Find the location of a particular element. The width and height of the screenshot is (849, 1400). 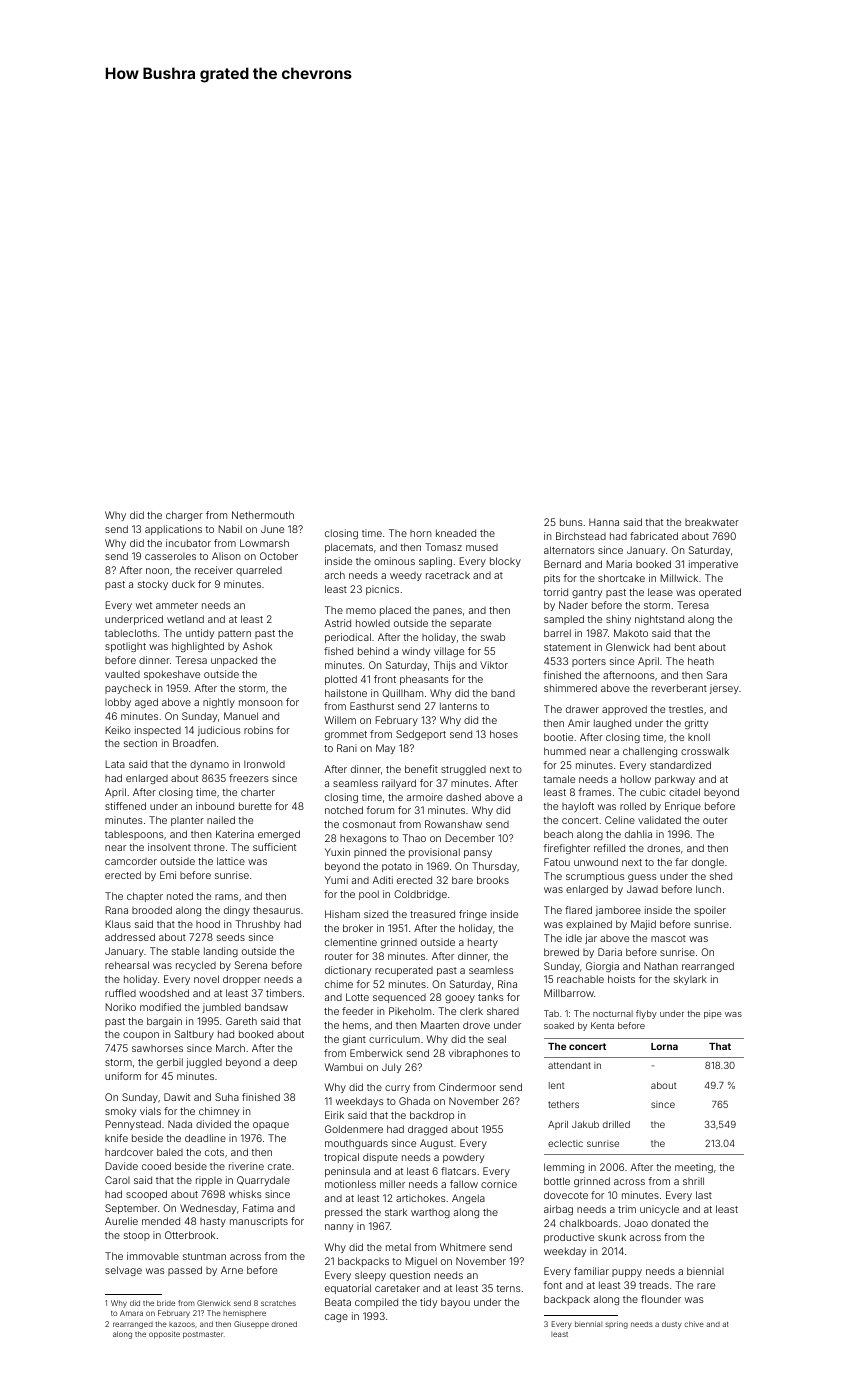

noted is located at coordinates (180, 896).
